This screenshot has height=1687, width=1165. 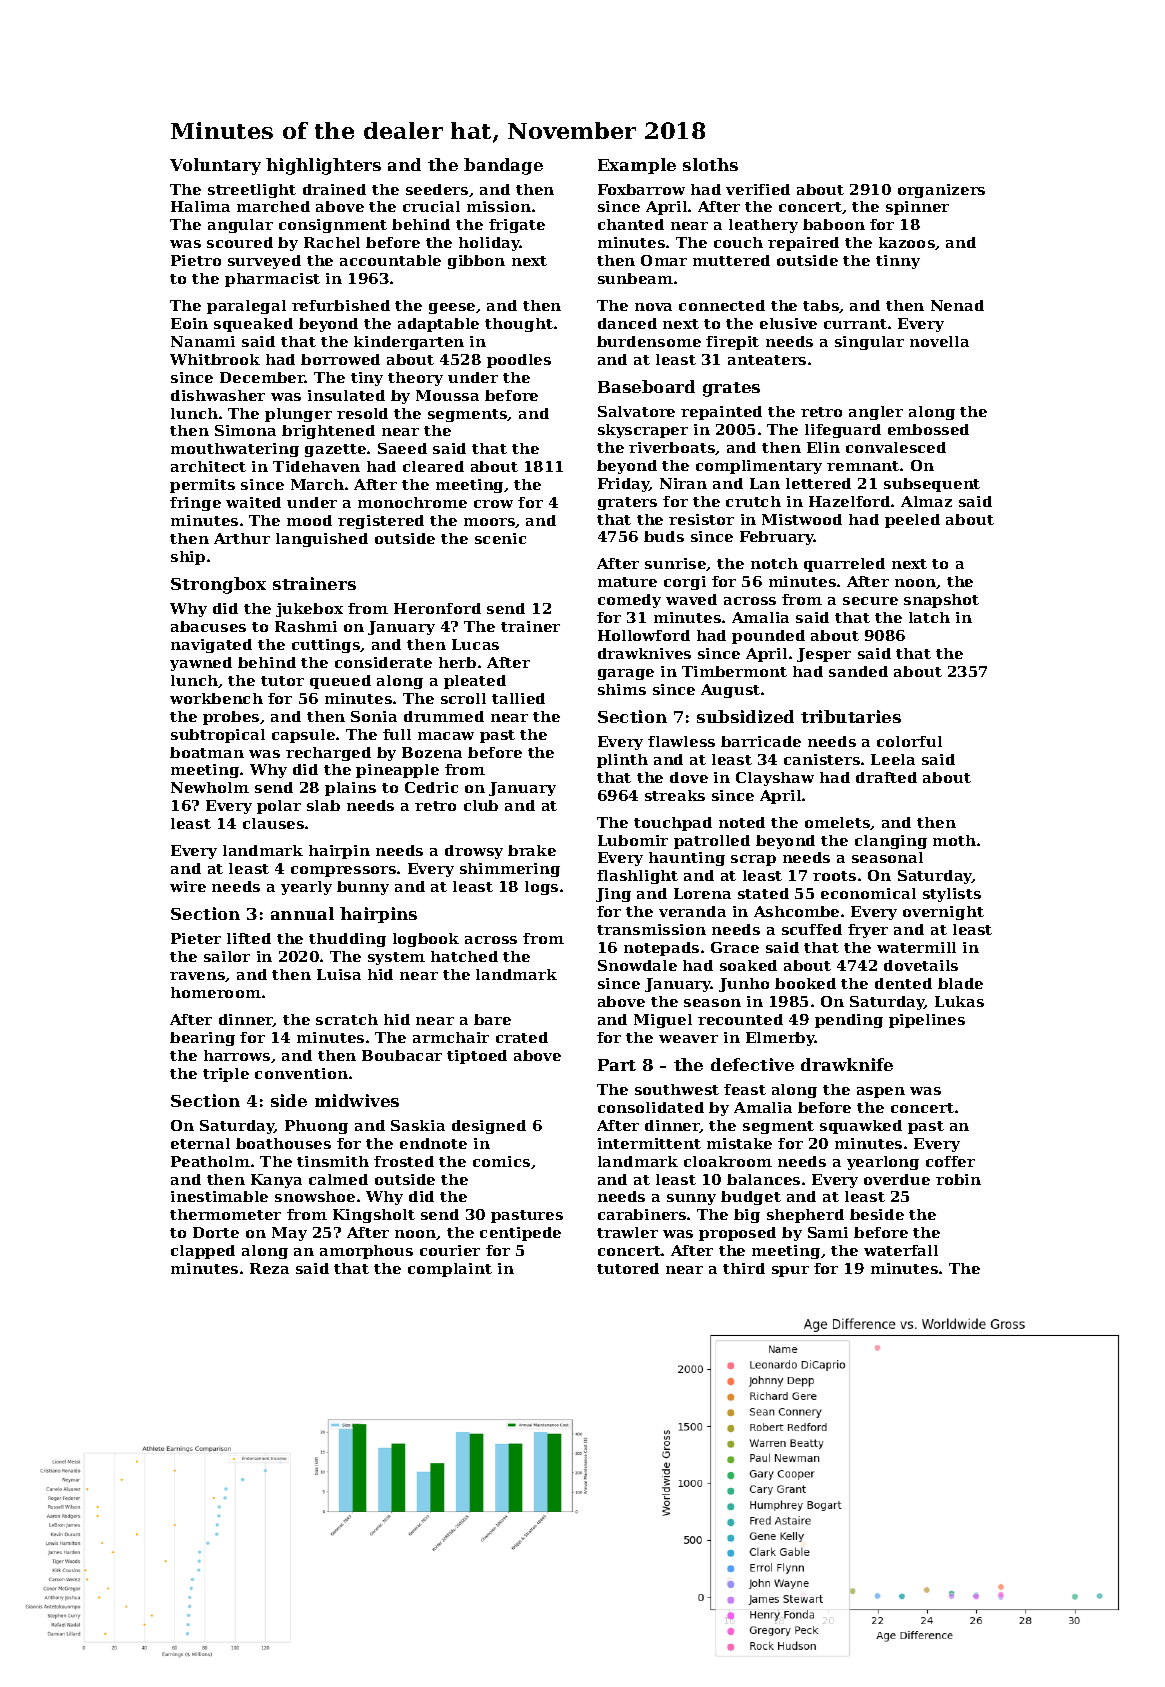 I want to click on Reza, so click(x=269, y=1268).
